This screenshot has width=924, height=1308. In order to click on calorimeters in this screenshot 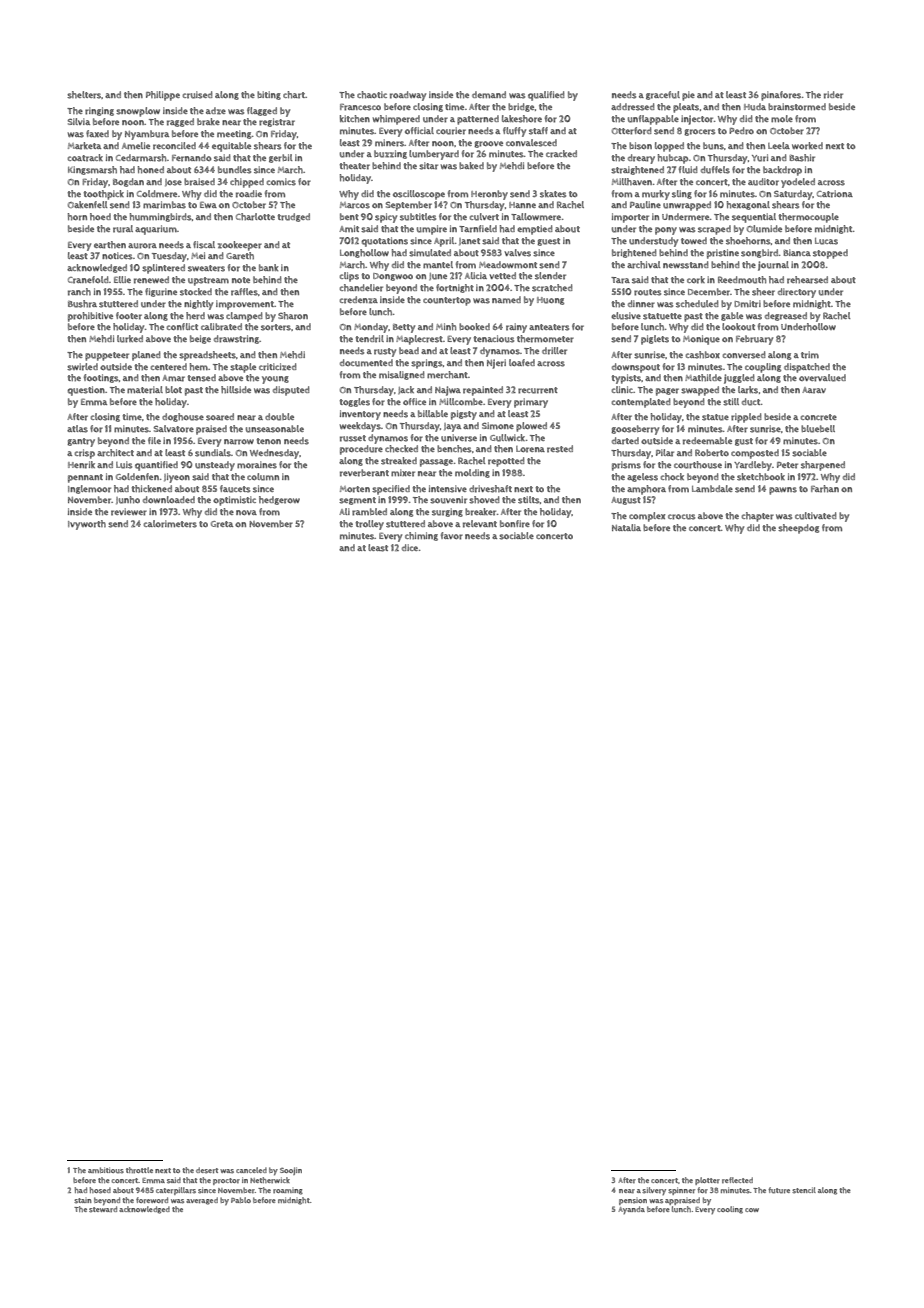, I will do `click(170, 524)`.
